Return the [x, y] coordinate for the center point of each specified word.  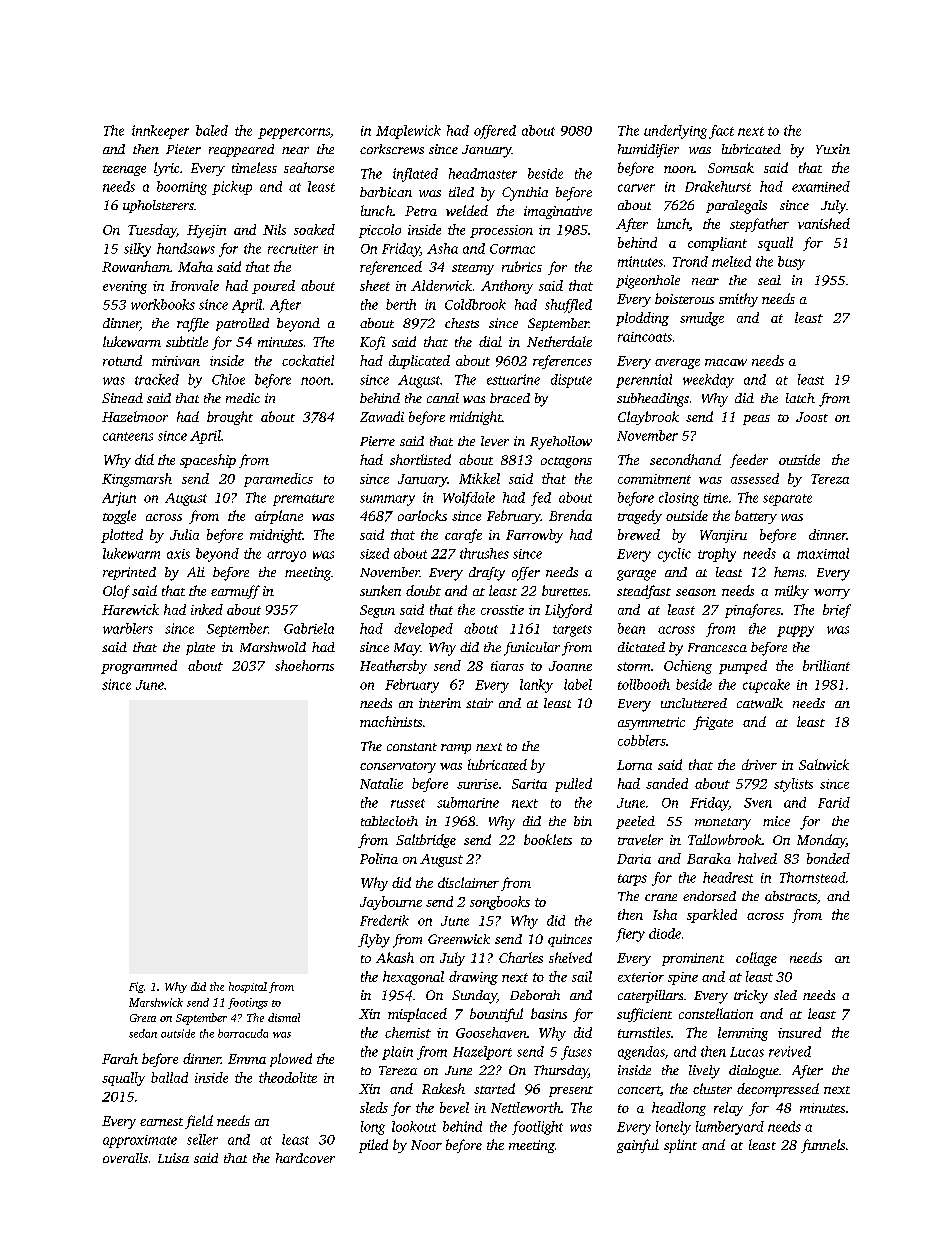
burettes [565, 590]
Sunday [474, 997]
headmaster [483, 173]
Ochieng [688, 667]
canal [443, 398]
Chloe [228, 379]
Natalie [381, 783]
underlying [675, 132]
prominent [693, 959]
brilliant [826, 665]
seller [202, 1139]
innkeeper [160, 132]
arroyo [286, 556]
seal [769, 280]
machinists [391, 721]
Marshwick [156, 1002]
